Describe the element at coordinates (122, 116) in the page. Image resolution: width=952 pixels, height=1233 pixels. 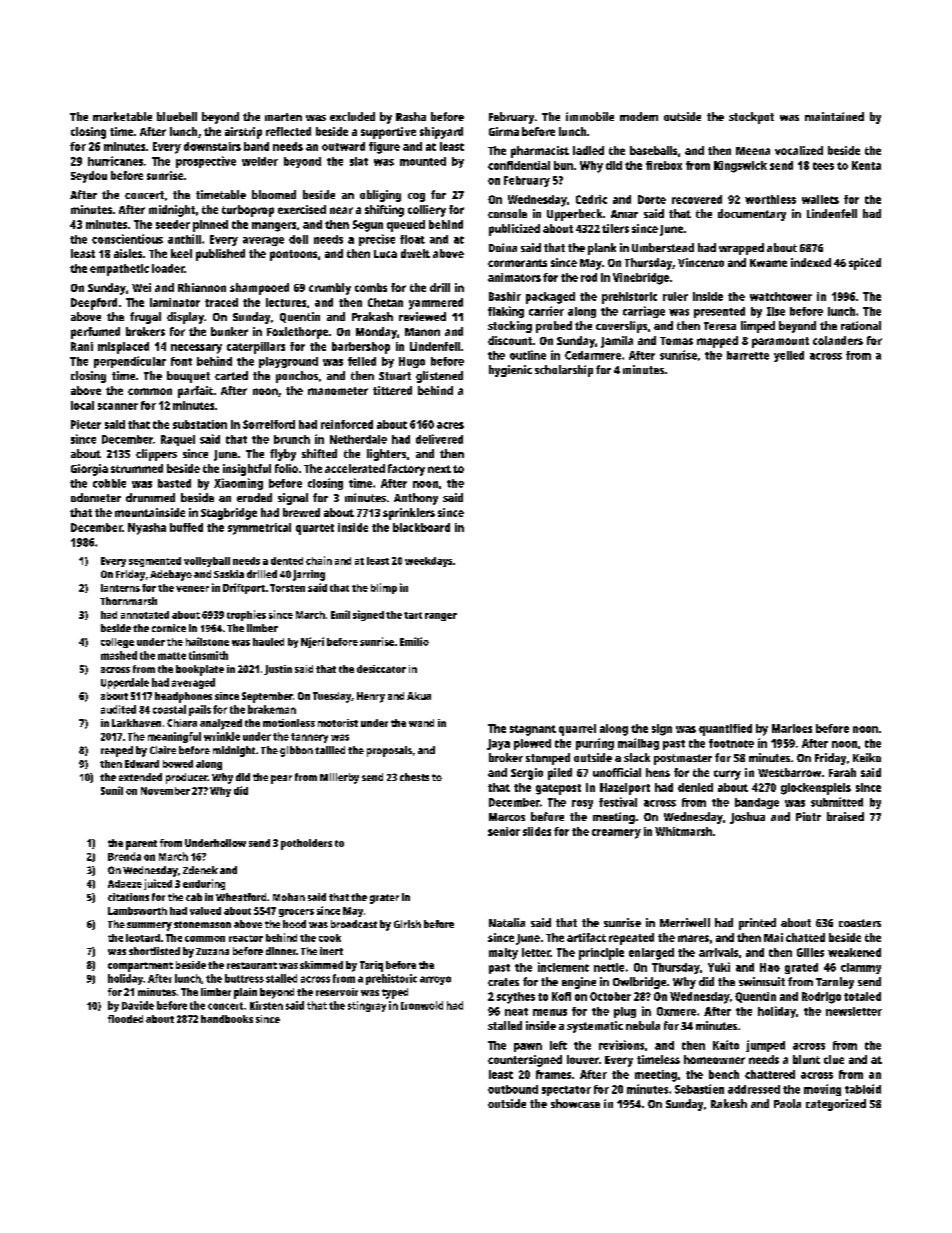
I see `marketable` at that location.
